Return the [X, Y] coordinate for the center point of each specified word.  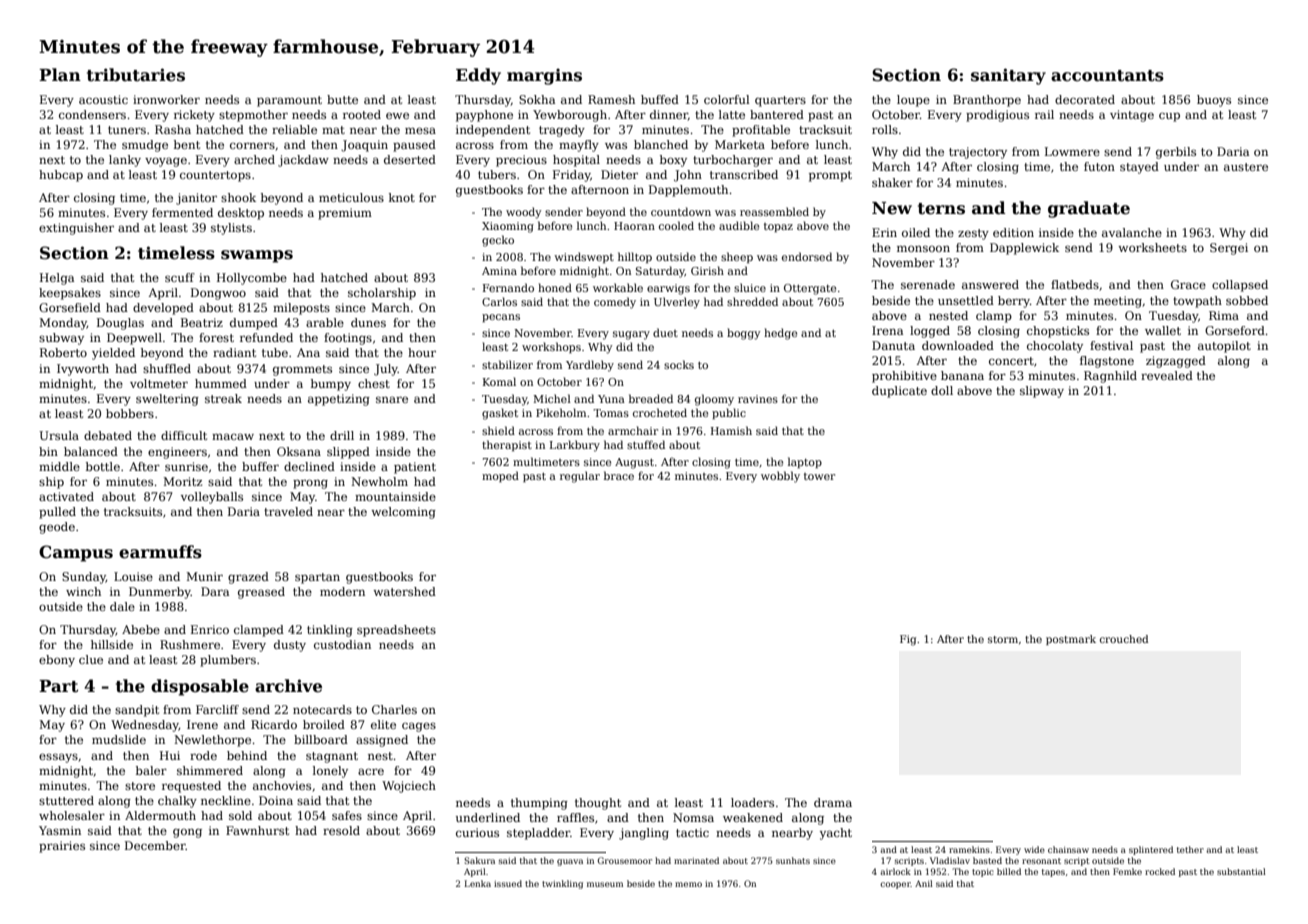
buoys [1214, 101]
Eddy [478, 76]
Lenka [477, 883]
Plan [60, 74]
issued [508, 883]
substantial [1241, 871]
